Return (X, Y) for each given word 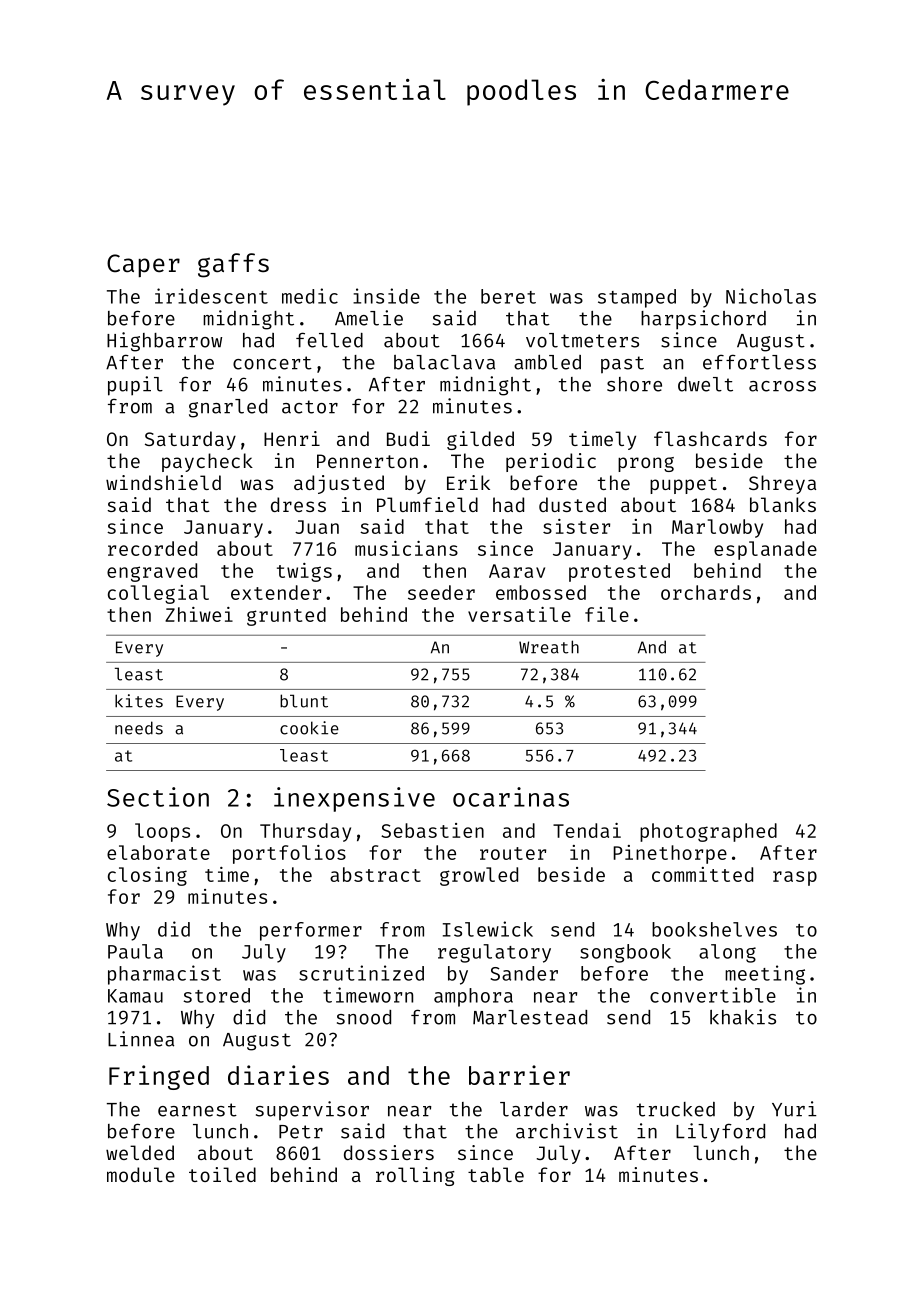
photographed (708, 832)
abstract (375, 874)
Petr (301, 1132)
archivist (567, 1131)
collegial (158, 594)
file (607, 614)
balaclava (444, 362)
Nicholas (771, 296)
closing (147, 876)
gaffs (233, 265)
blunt (304, 701)
